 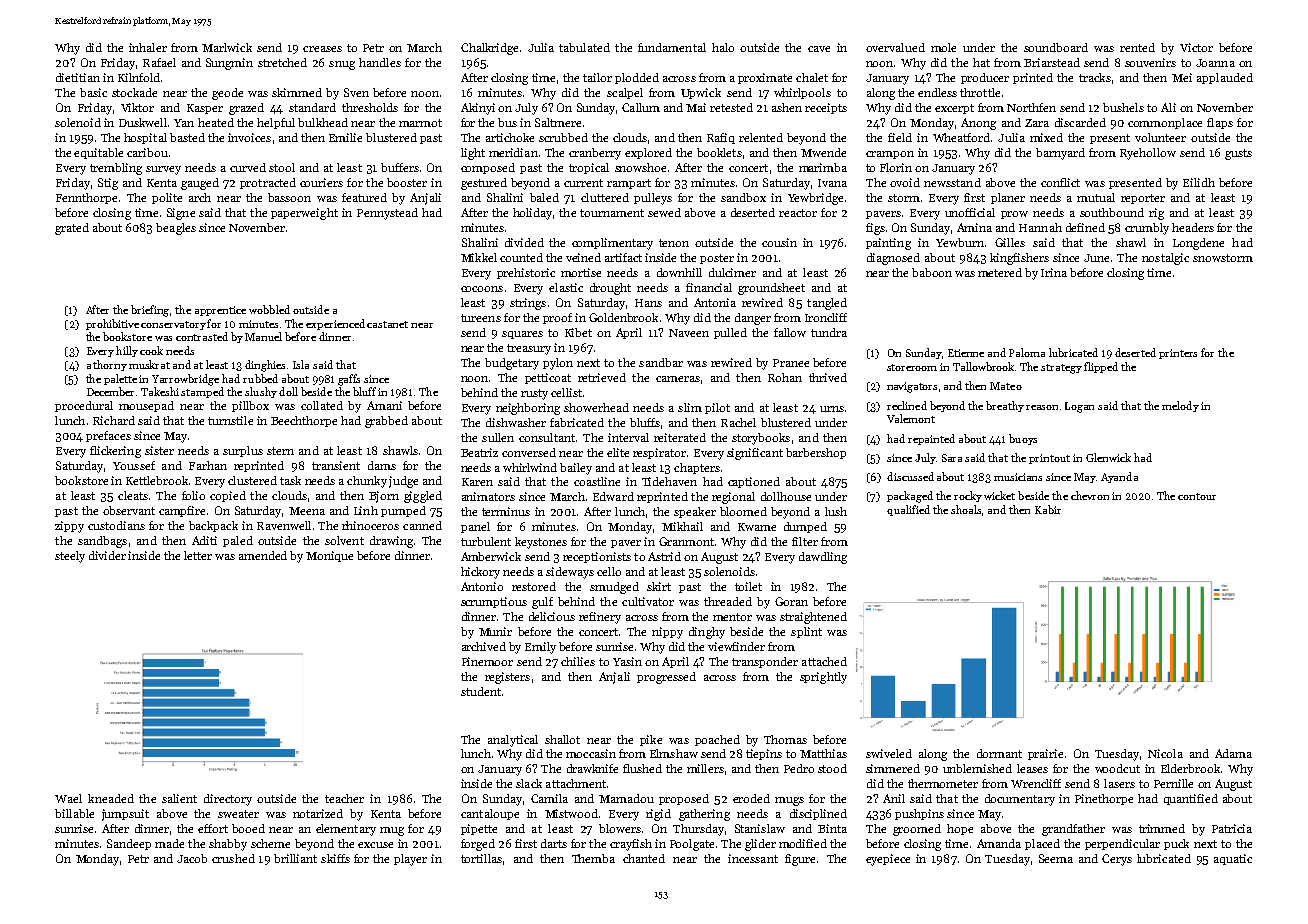 I want to click on Mikkel, so click(x=479, y=257).
